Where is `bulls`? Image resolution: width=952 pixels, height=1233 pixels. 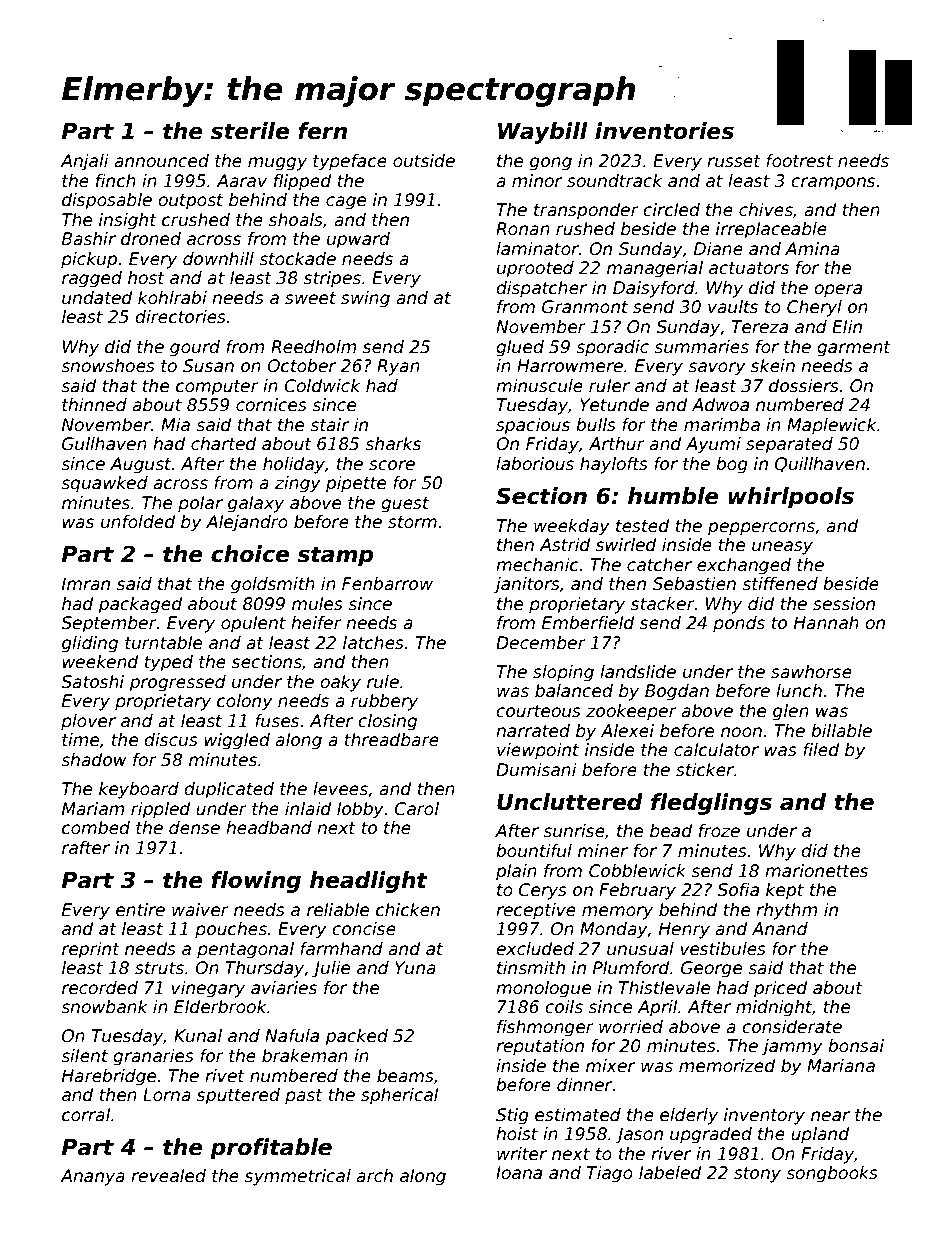
bulls is located at coordinates (596, 425).
